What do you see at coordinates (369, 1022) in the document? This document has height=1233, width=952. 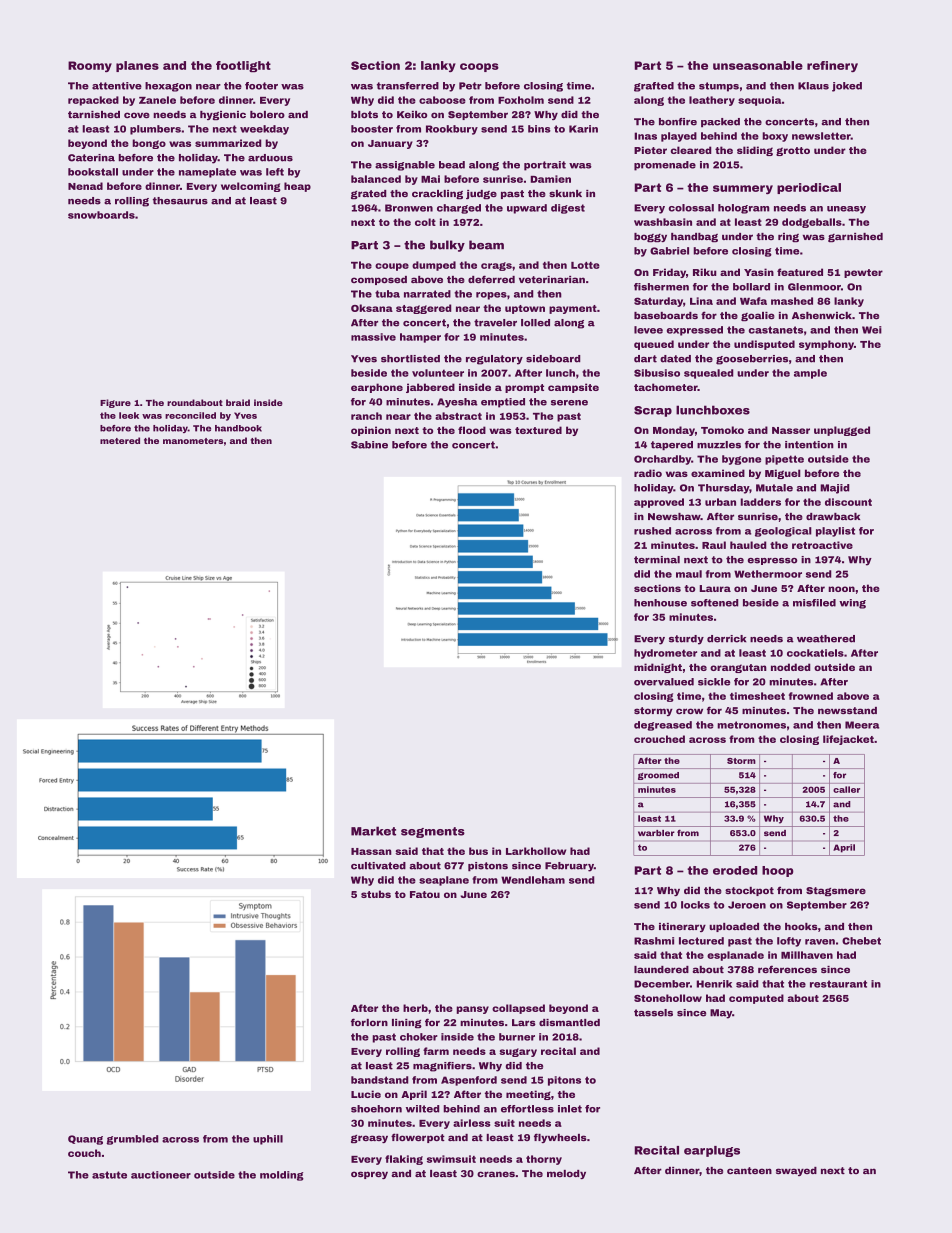 I see `forlorn` at bounding box center [369, 1022].
